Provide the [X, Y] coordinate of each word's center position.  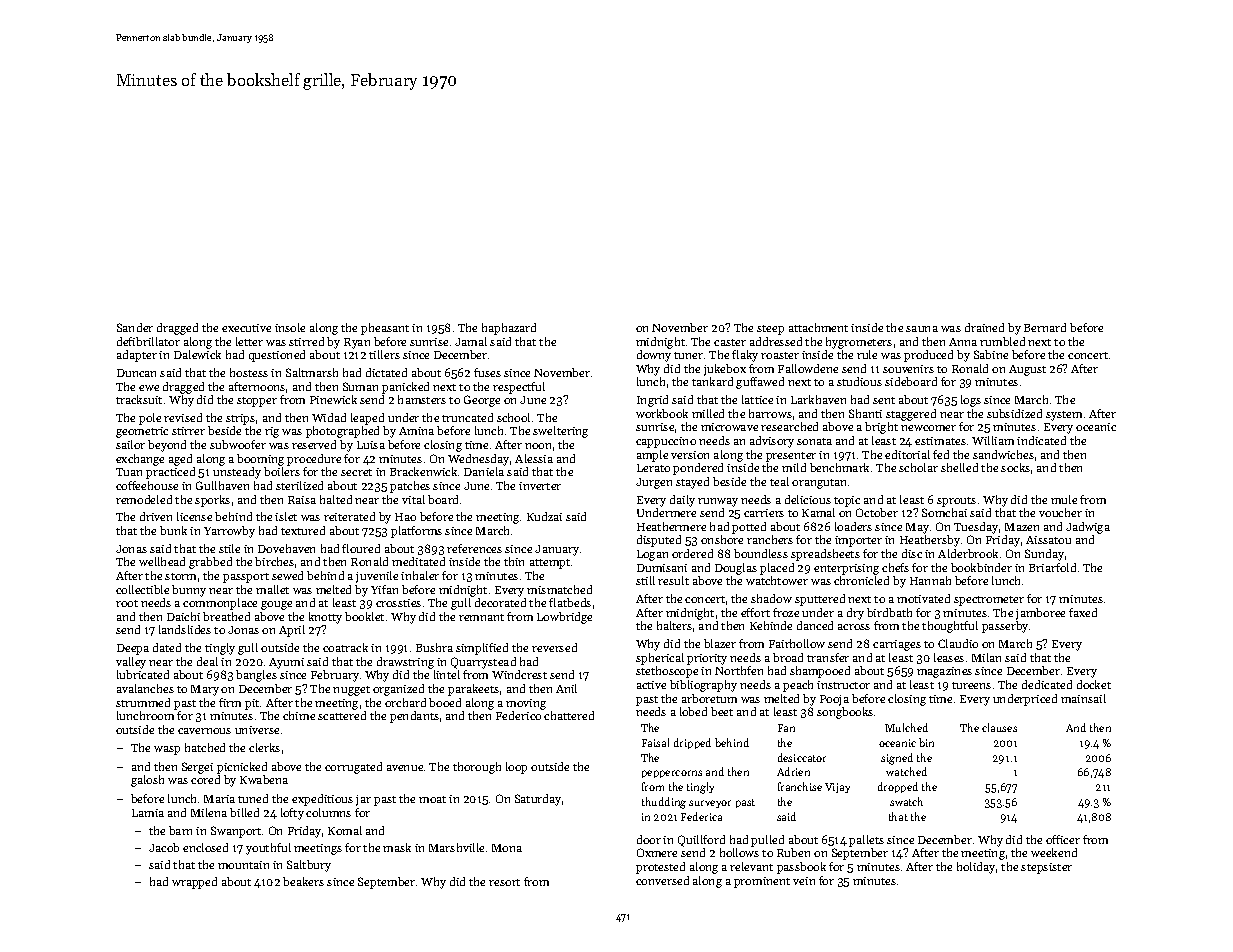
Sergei [197, 768]
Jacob [164, 847]
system [1064, 416]
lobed [693, 711]
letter [249, 341]
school [513, 417]
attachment [818, 327]
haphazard [509, 329]
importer [858, 541]
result [673, 580]
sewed [287, 575]
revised [183, 417]
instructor [843, 685]
